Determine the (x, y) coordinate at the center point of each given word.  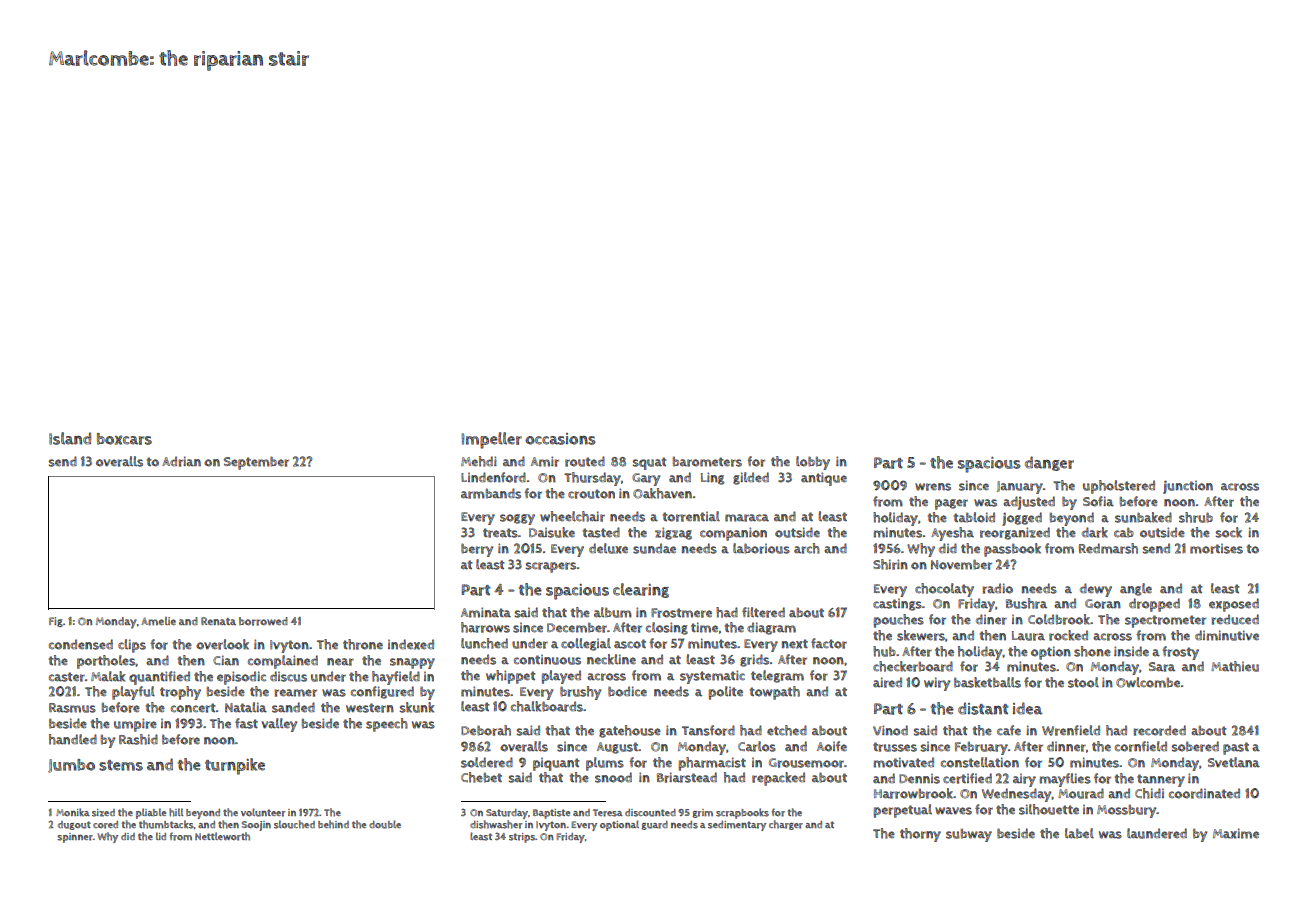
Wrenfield (1071, 730)
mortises (1216, 548)
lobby (813, 463)
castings (897, 604)
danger (1049, 463)
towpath (775, 693)
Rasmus (72, 708)
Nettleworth (222, 836)
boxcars (124, 439)
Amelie (158, 621)
